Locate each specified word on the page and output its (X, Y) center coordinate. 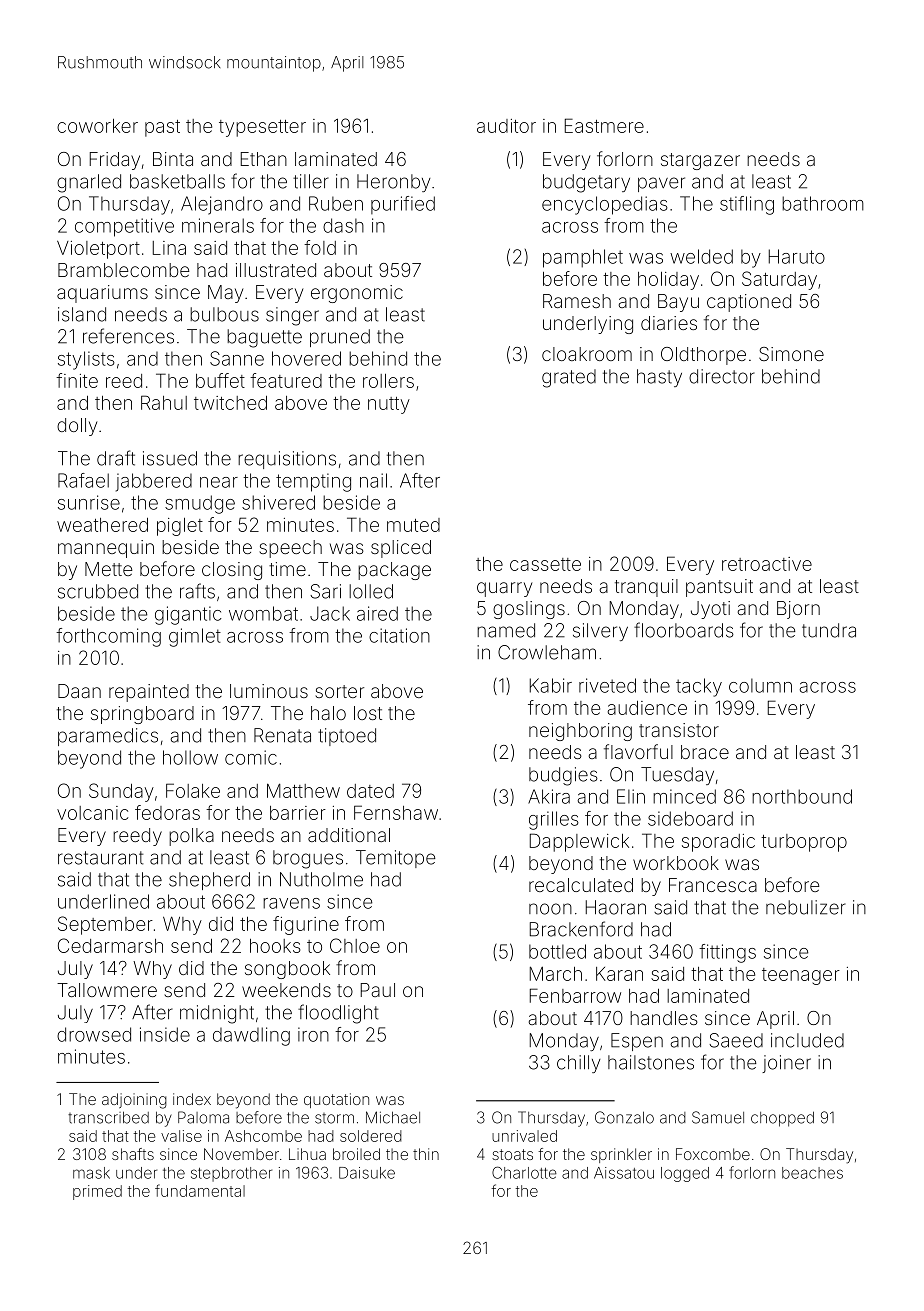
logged (685, 1174)
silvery (600, 632)
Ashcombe (263, 1136)
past (162, 128)
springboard (142, 715)
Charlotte (524, 1172)
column (760, 685)
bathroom (823, 203)
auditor (506, 126)
